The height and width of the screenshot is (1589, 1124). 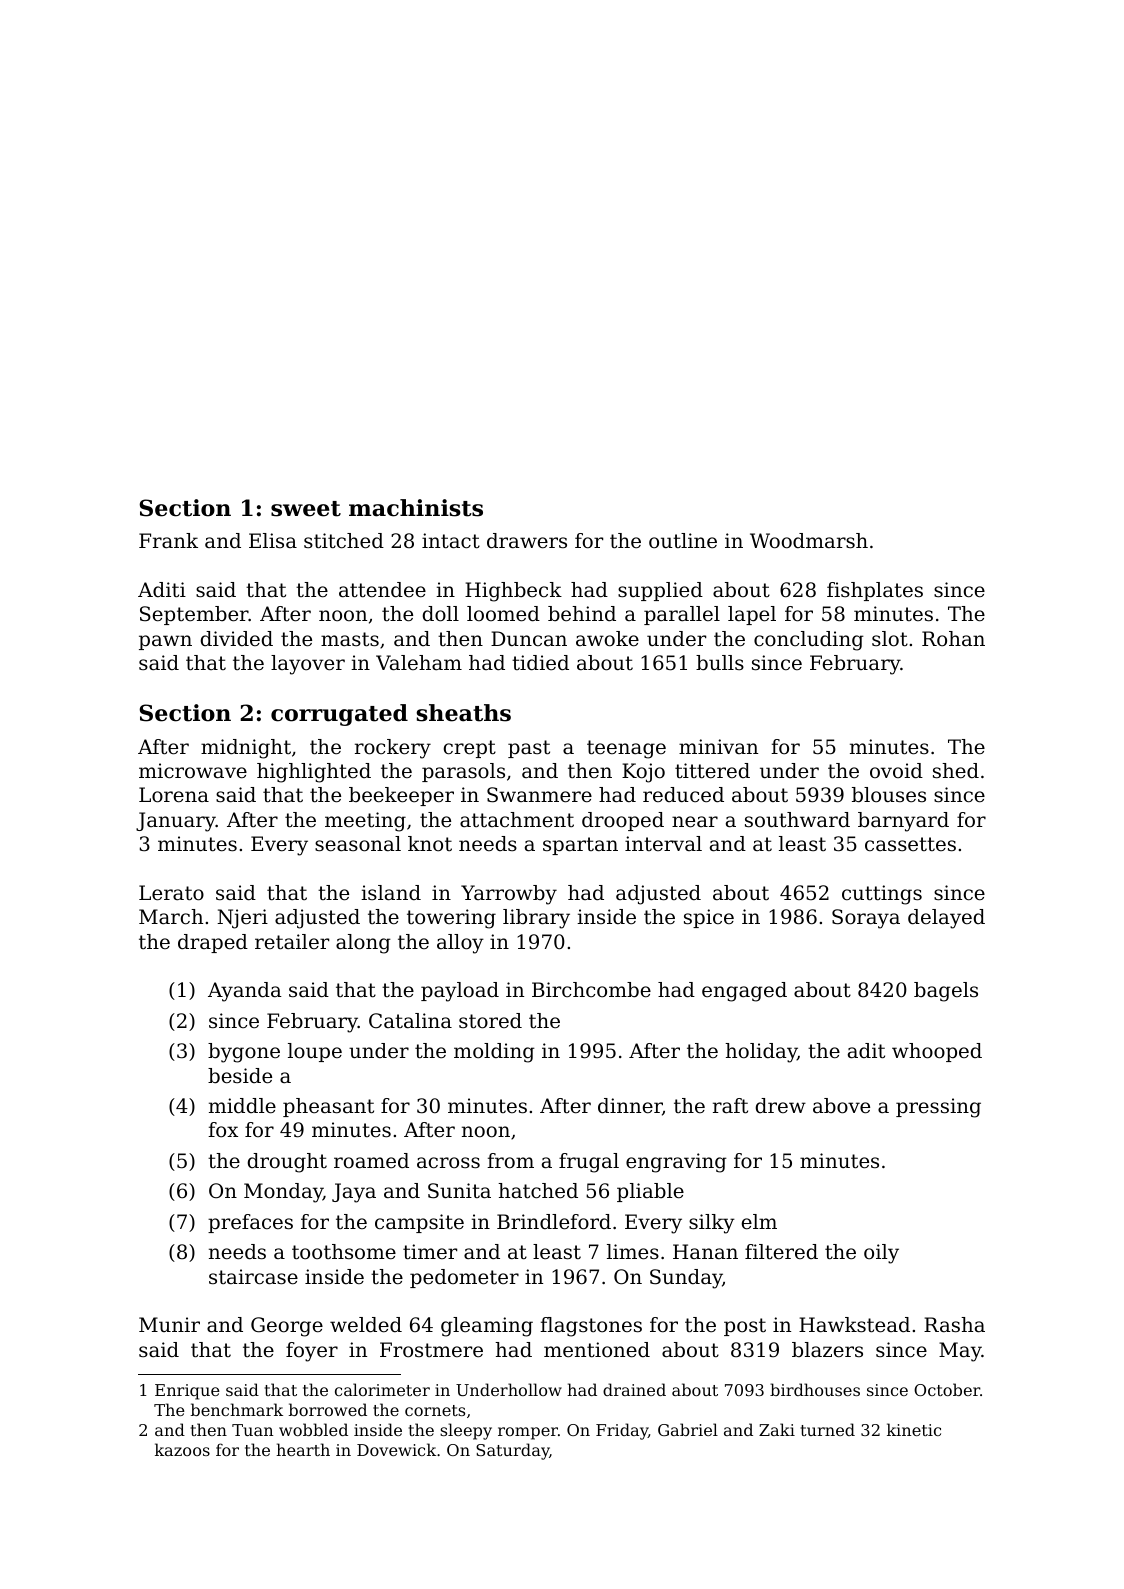 What do you see at coordinates (946, 992) in the screenshot?
I see `bagels` at bounding box center [946, 992].
